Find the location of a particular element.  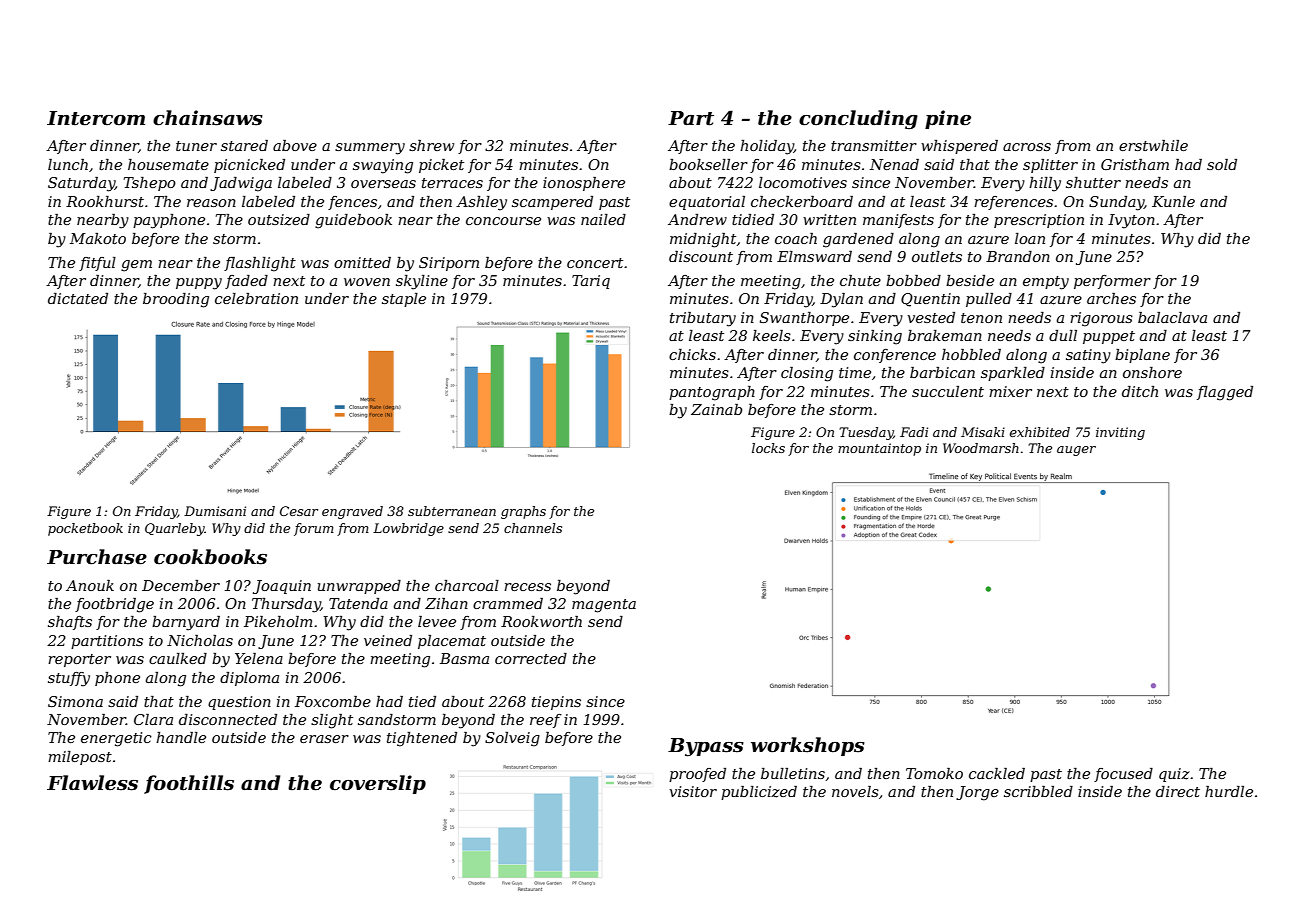

coverslip is located at coordinates (378, 784).
